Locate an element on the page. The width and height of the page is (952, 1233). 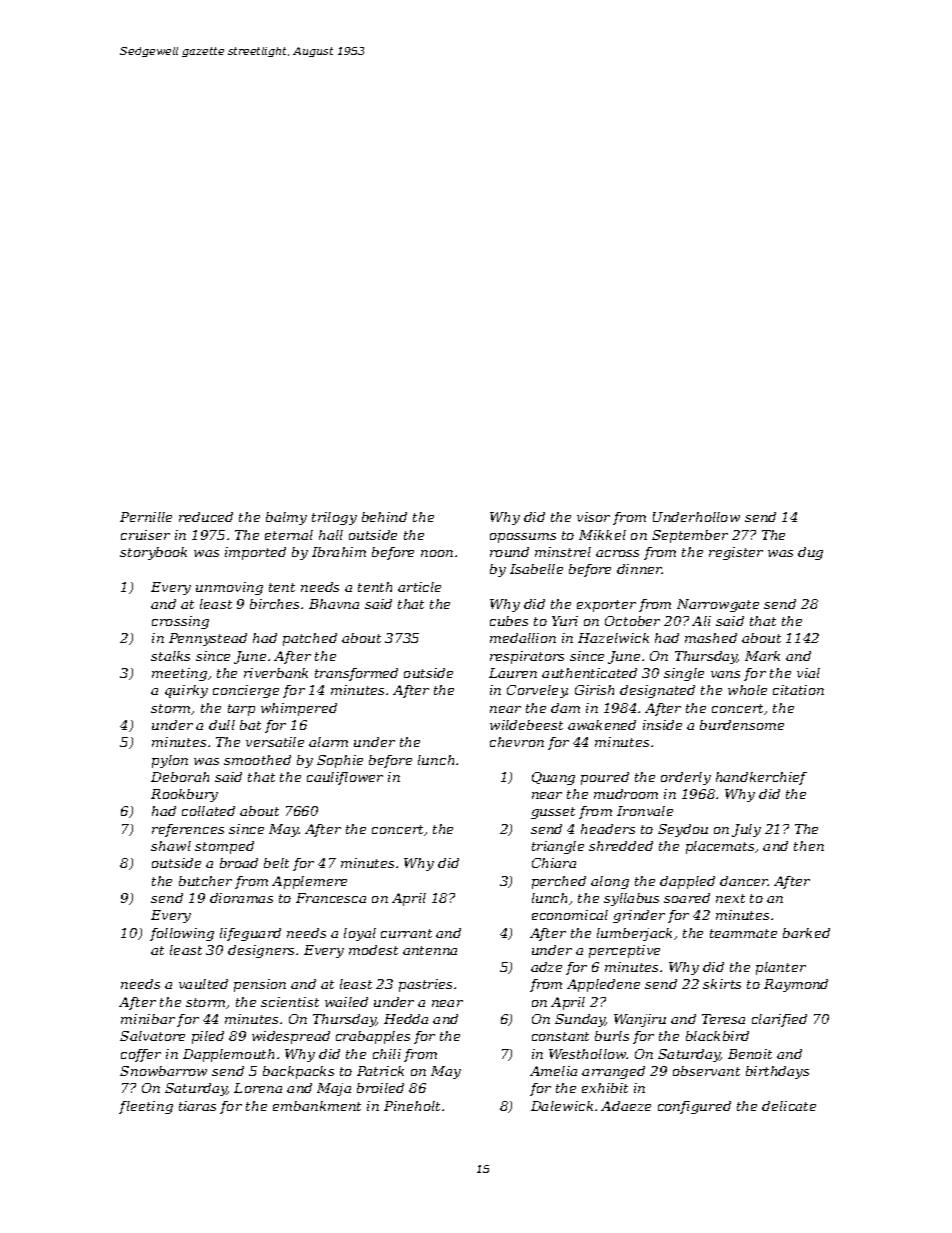
Dalewick is located at coordinates (562, 1106).
